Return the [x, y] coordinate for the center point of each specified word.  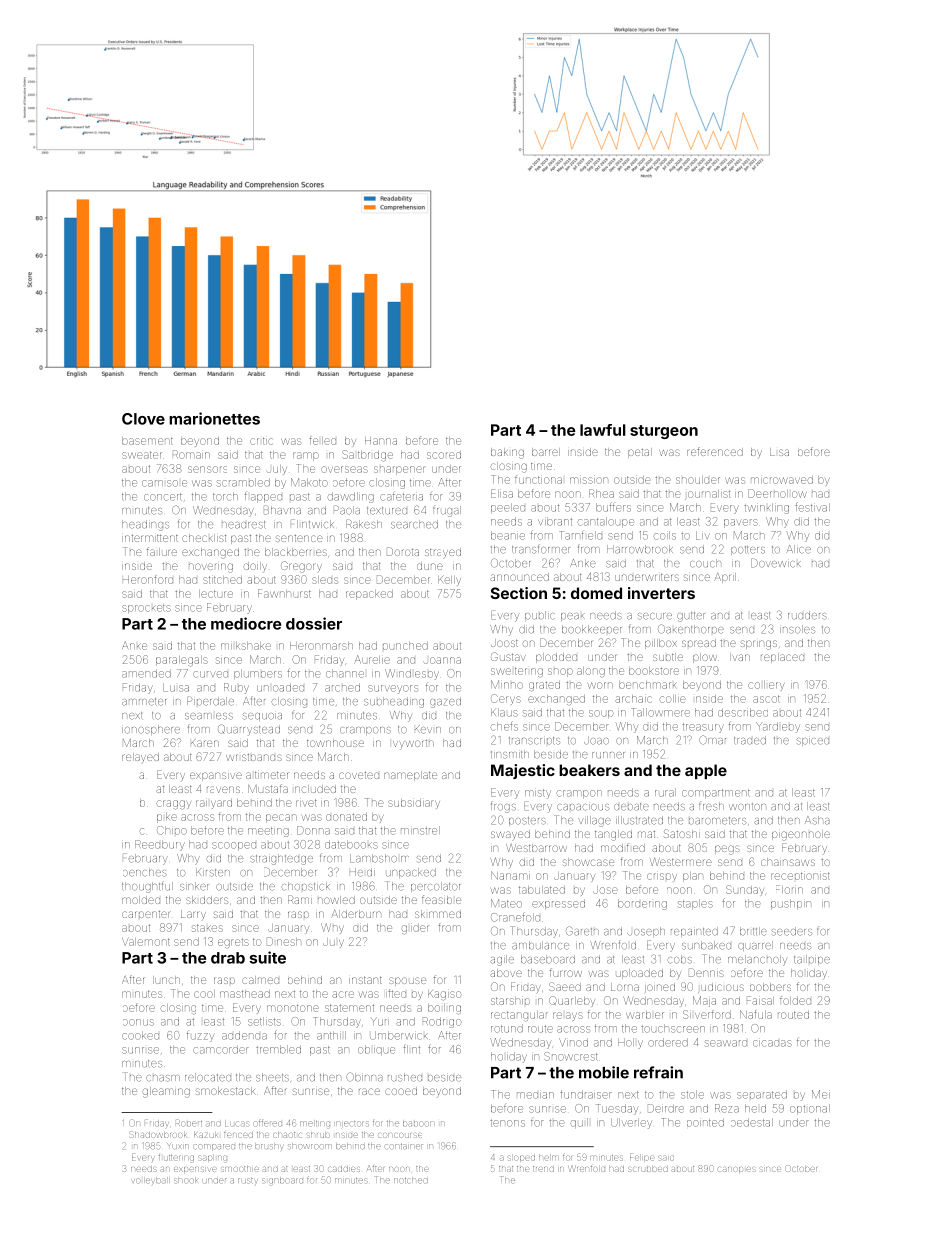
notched [411, 1180]
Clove [143, 419]
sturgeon [664, 432]
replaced [782, 658]
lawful [603, 430]
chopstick [306, 886]
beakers [589, 770]
